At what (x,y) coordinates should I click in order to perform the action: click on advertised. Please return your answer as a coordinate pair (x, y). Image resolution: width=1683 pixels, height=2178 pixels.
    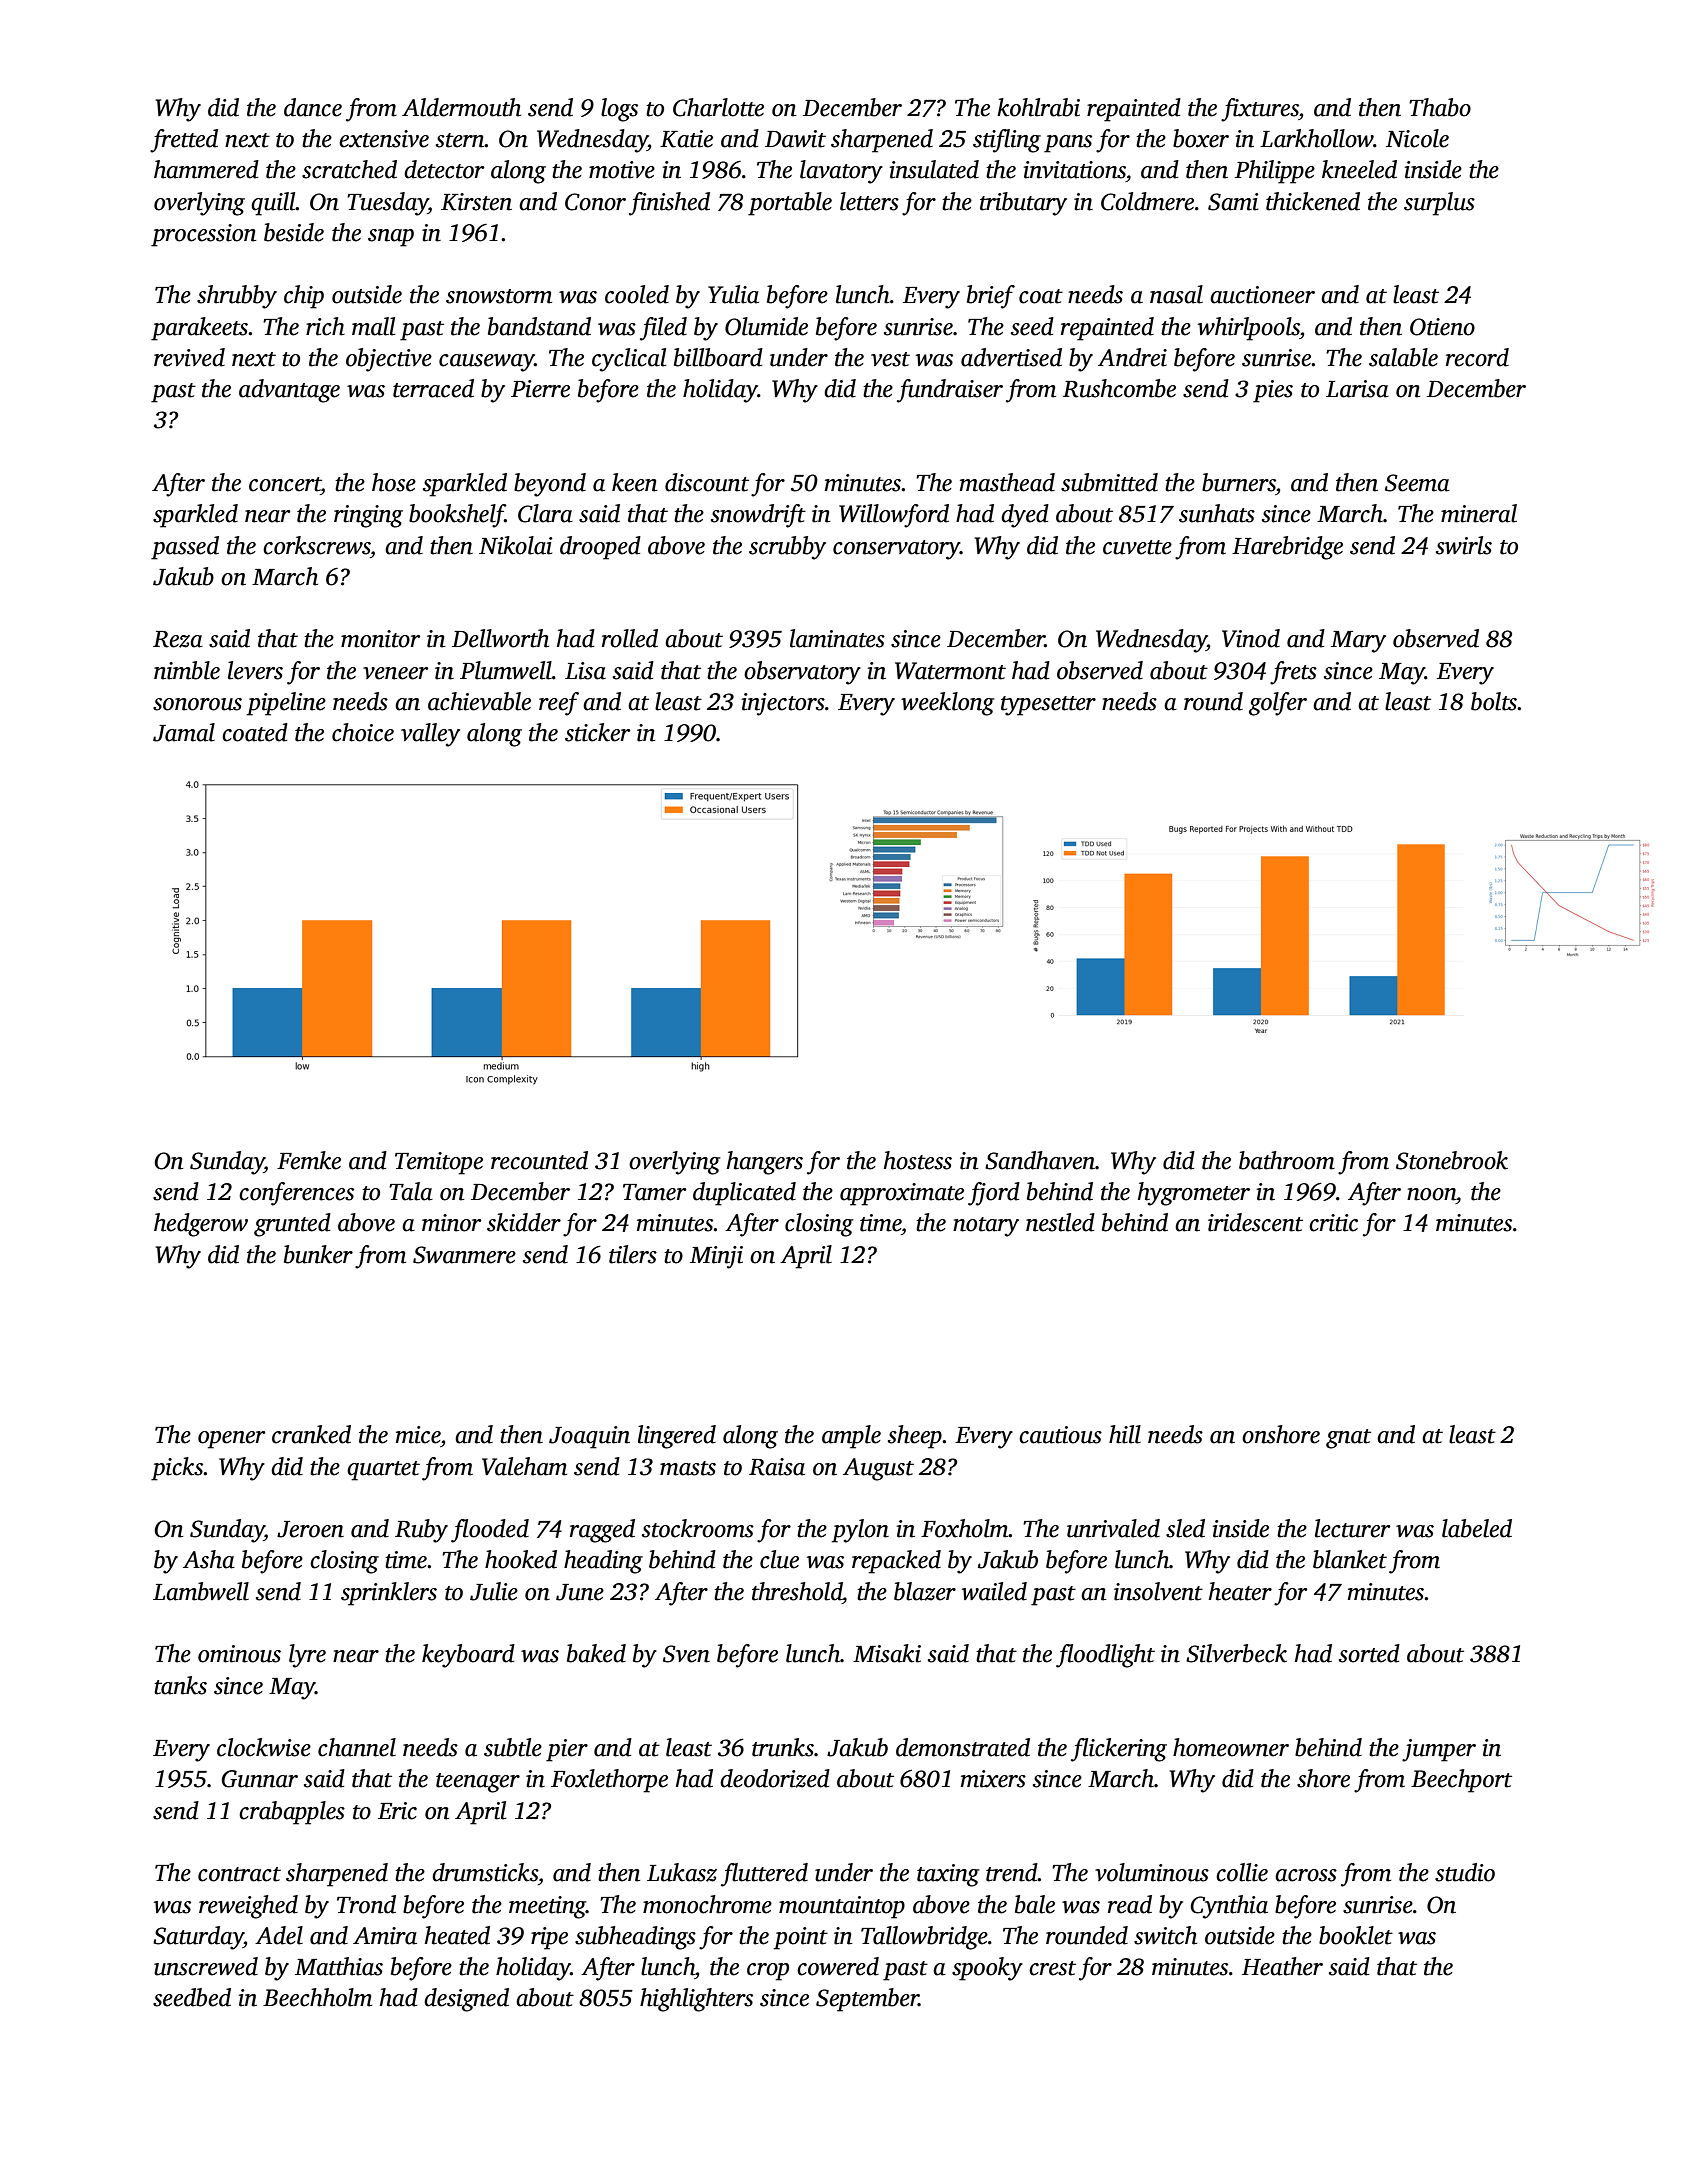
    Looking at the image, I should click on (1011, 357).
